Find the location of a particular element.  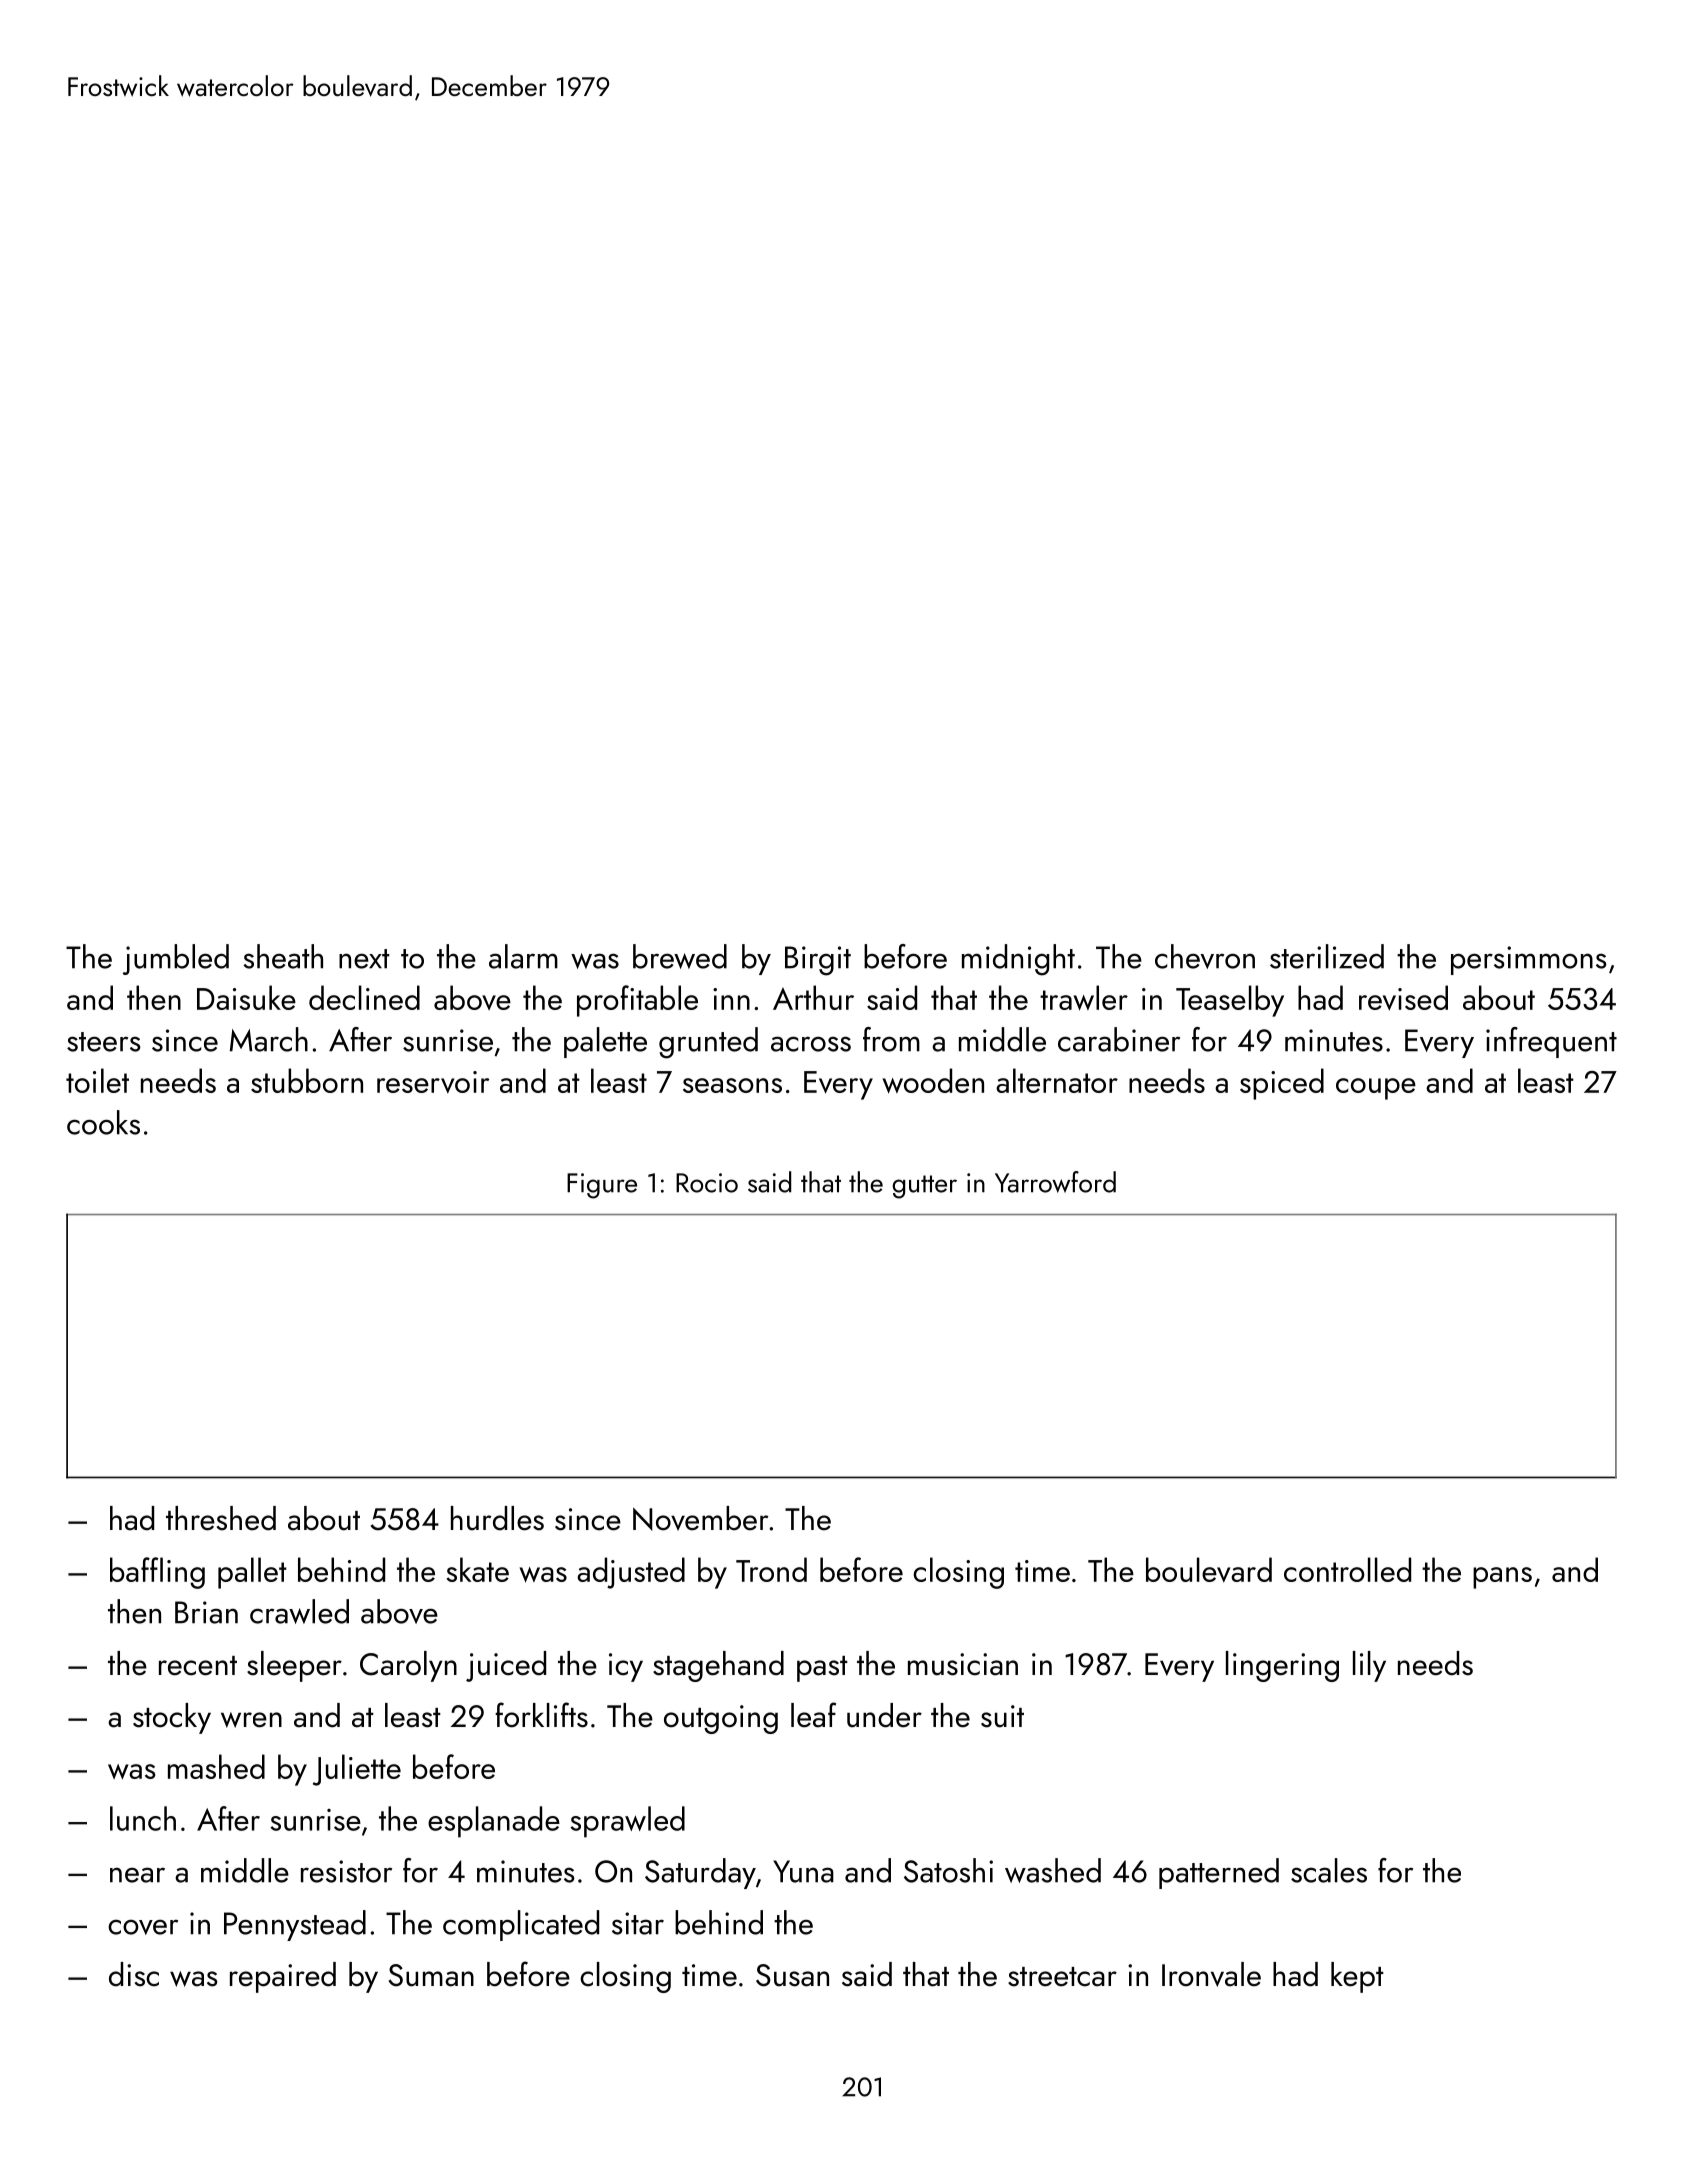

threshed is located at coordinates (221, 1518).
